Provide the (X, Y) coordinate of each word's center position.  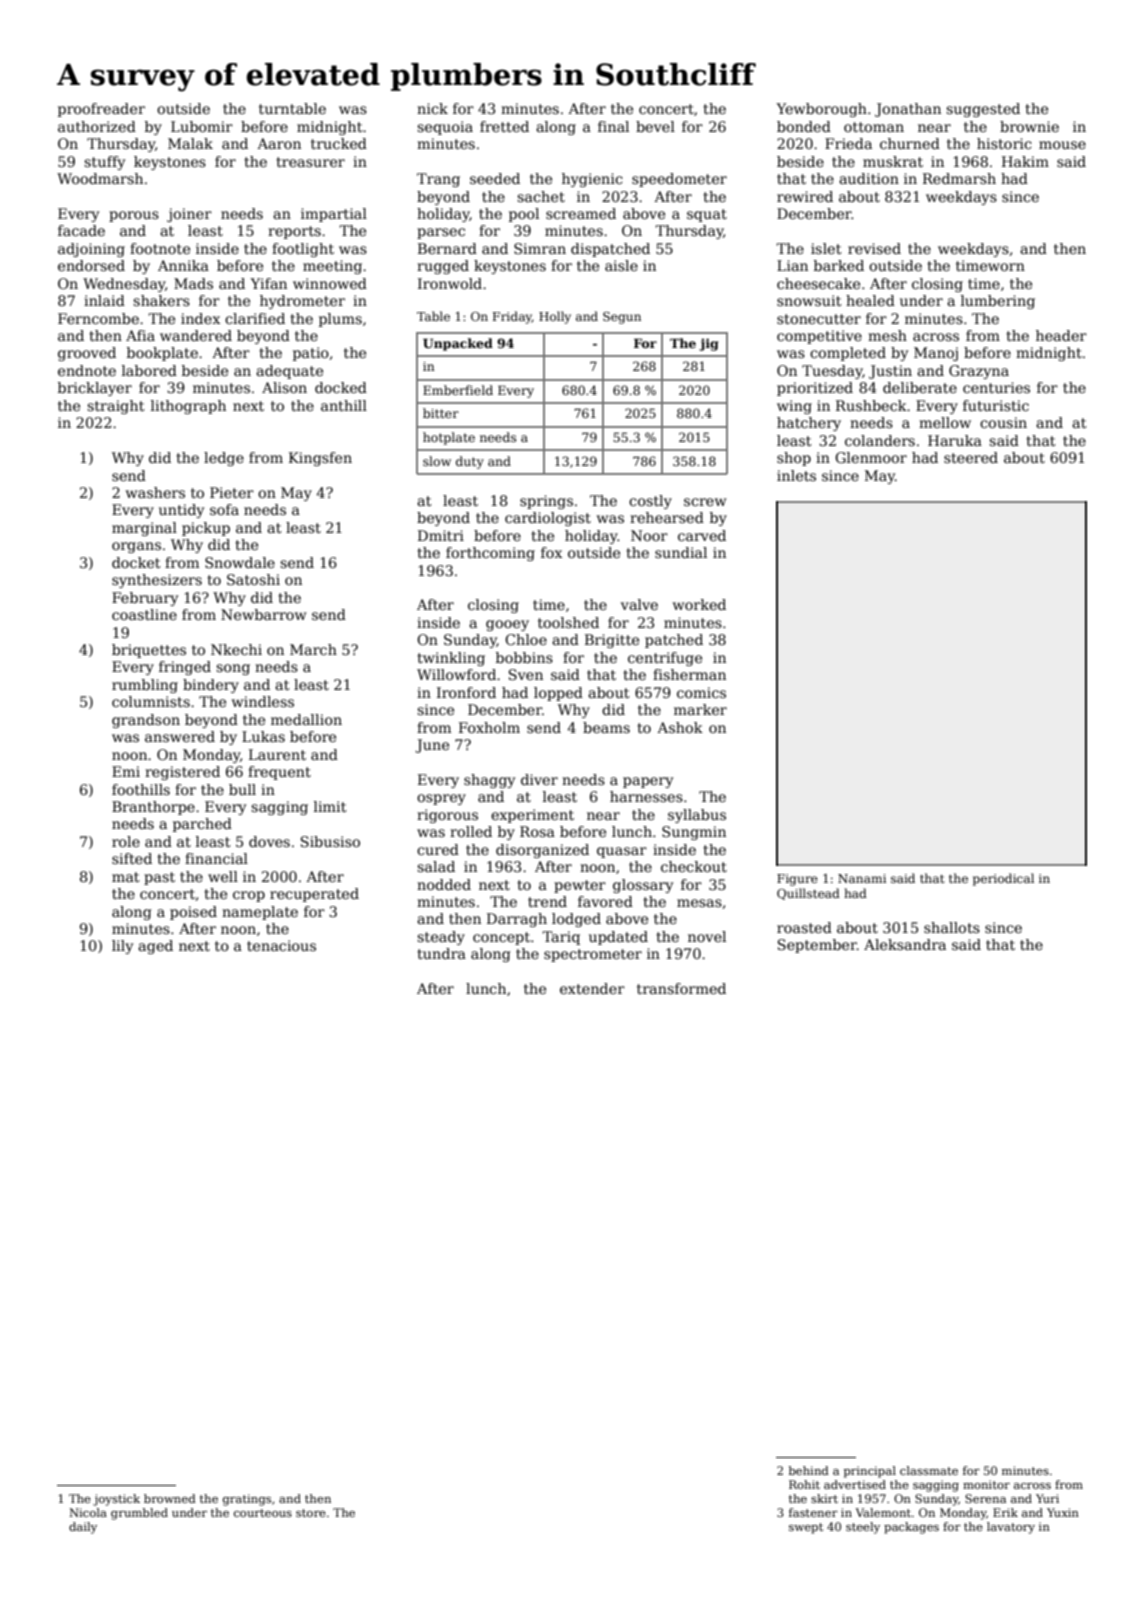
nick (432, 108)
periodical (1003, 879)
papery (648, 782)
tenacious (281, 945)
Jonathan (908, 110)
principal (870, 1472)
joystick (116, 1500)
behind (809, 1470)
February (145, 599)
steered (971, 457)
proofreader (101, 110)
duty (470, 462)
